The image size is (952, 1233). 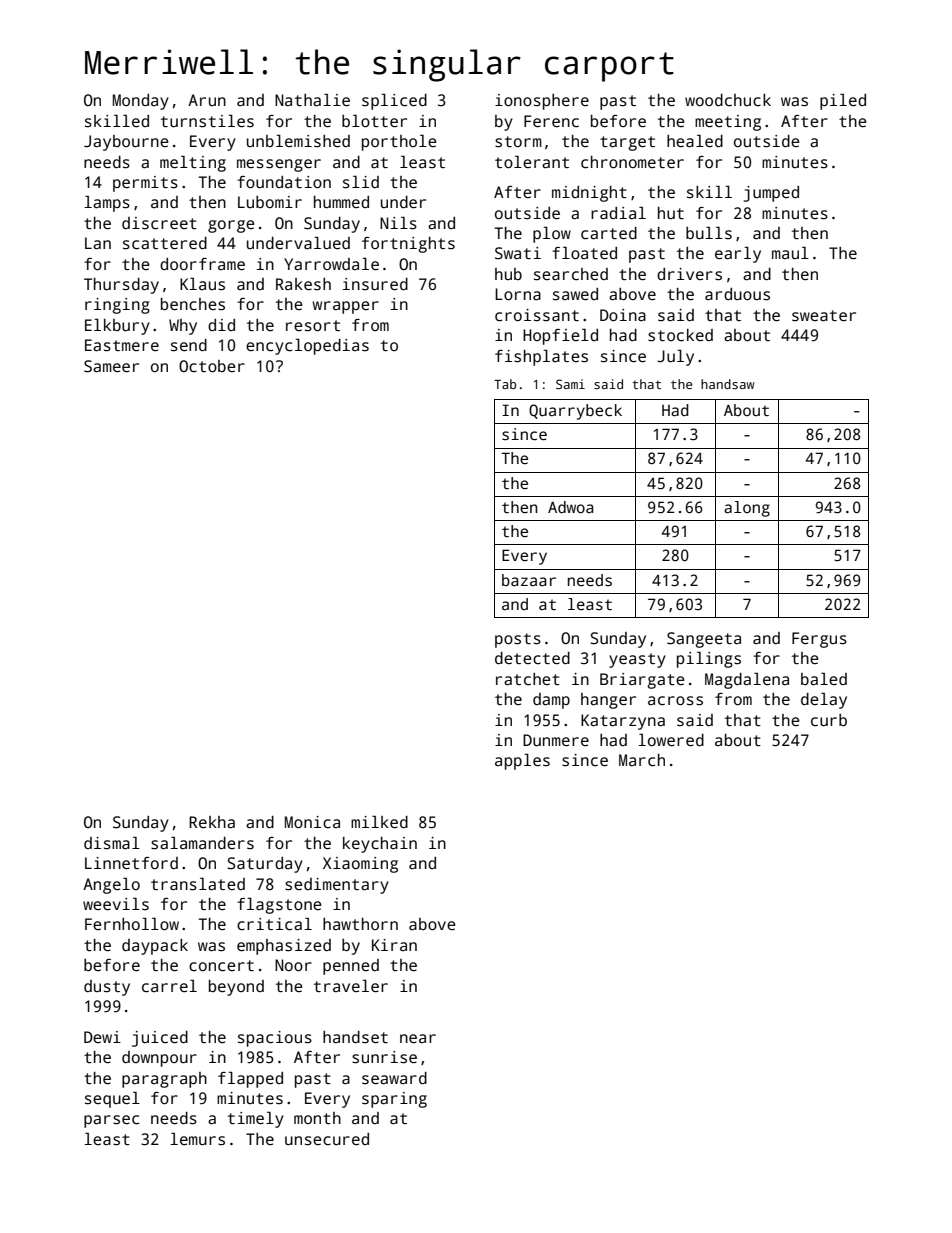 What do you see at coordinates (728, 100) in the page?
I see `woodchuck` at bounding box center [728, 100].
